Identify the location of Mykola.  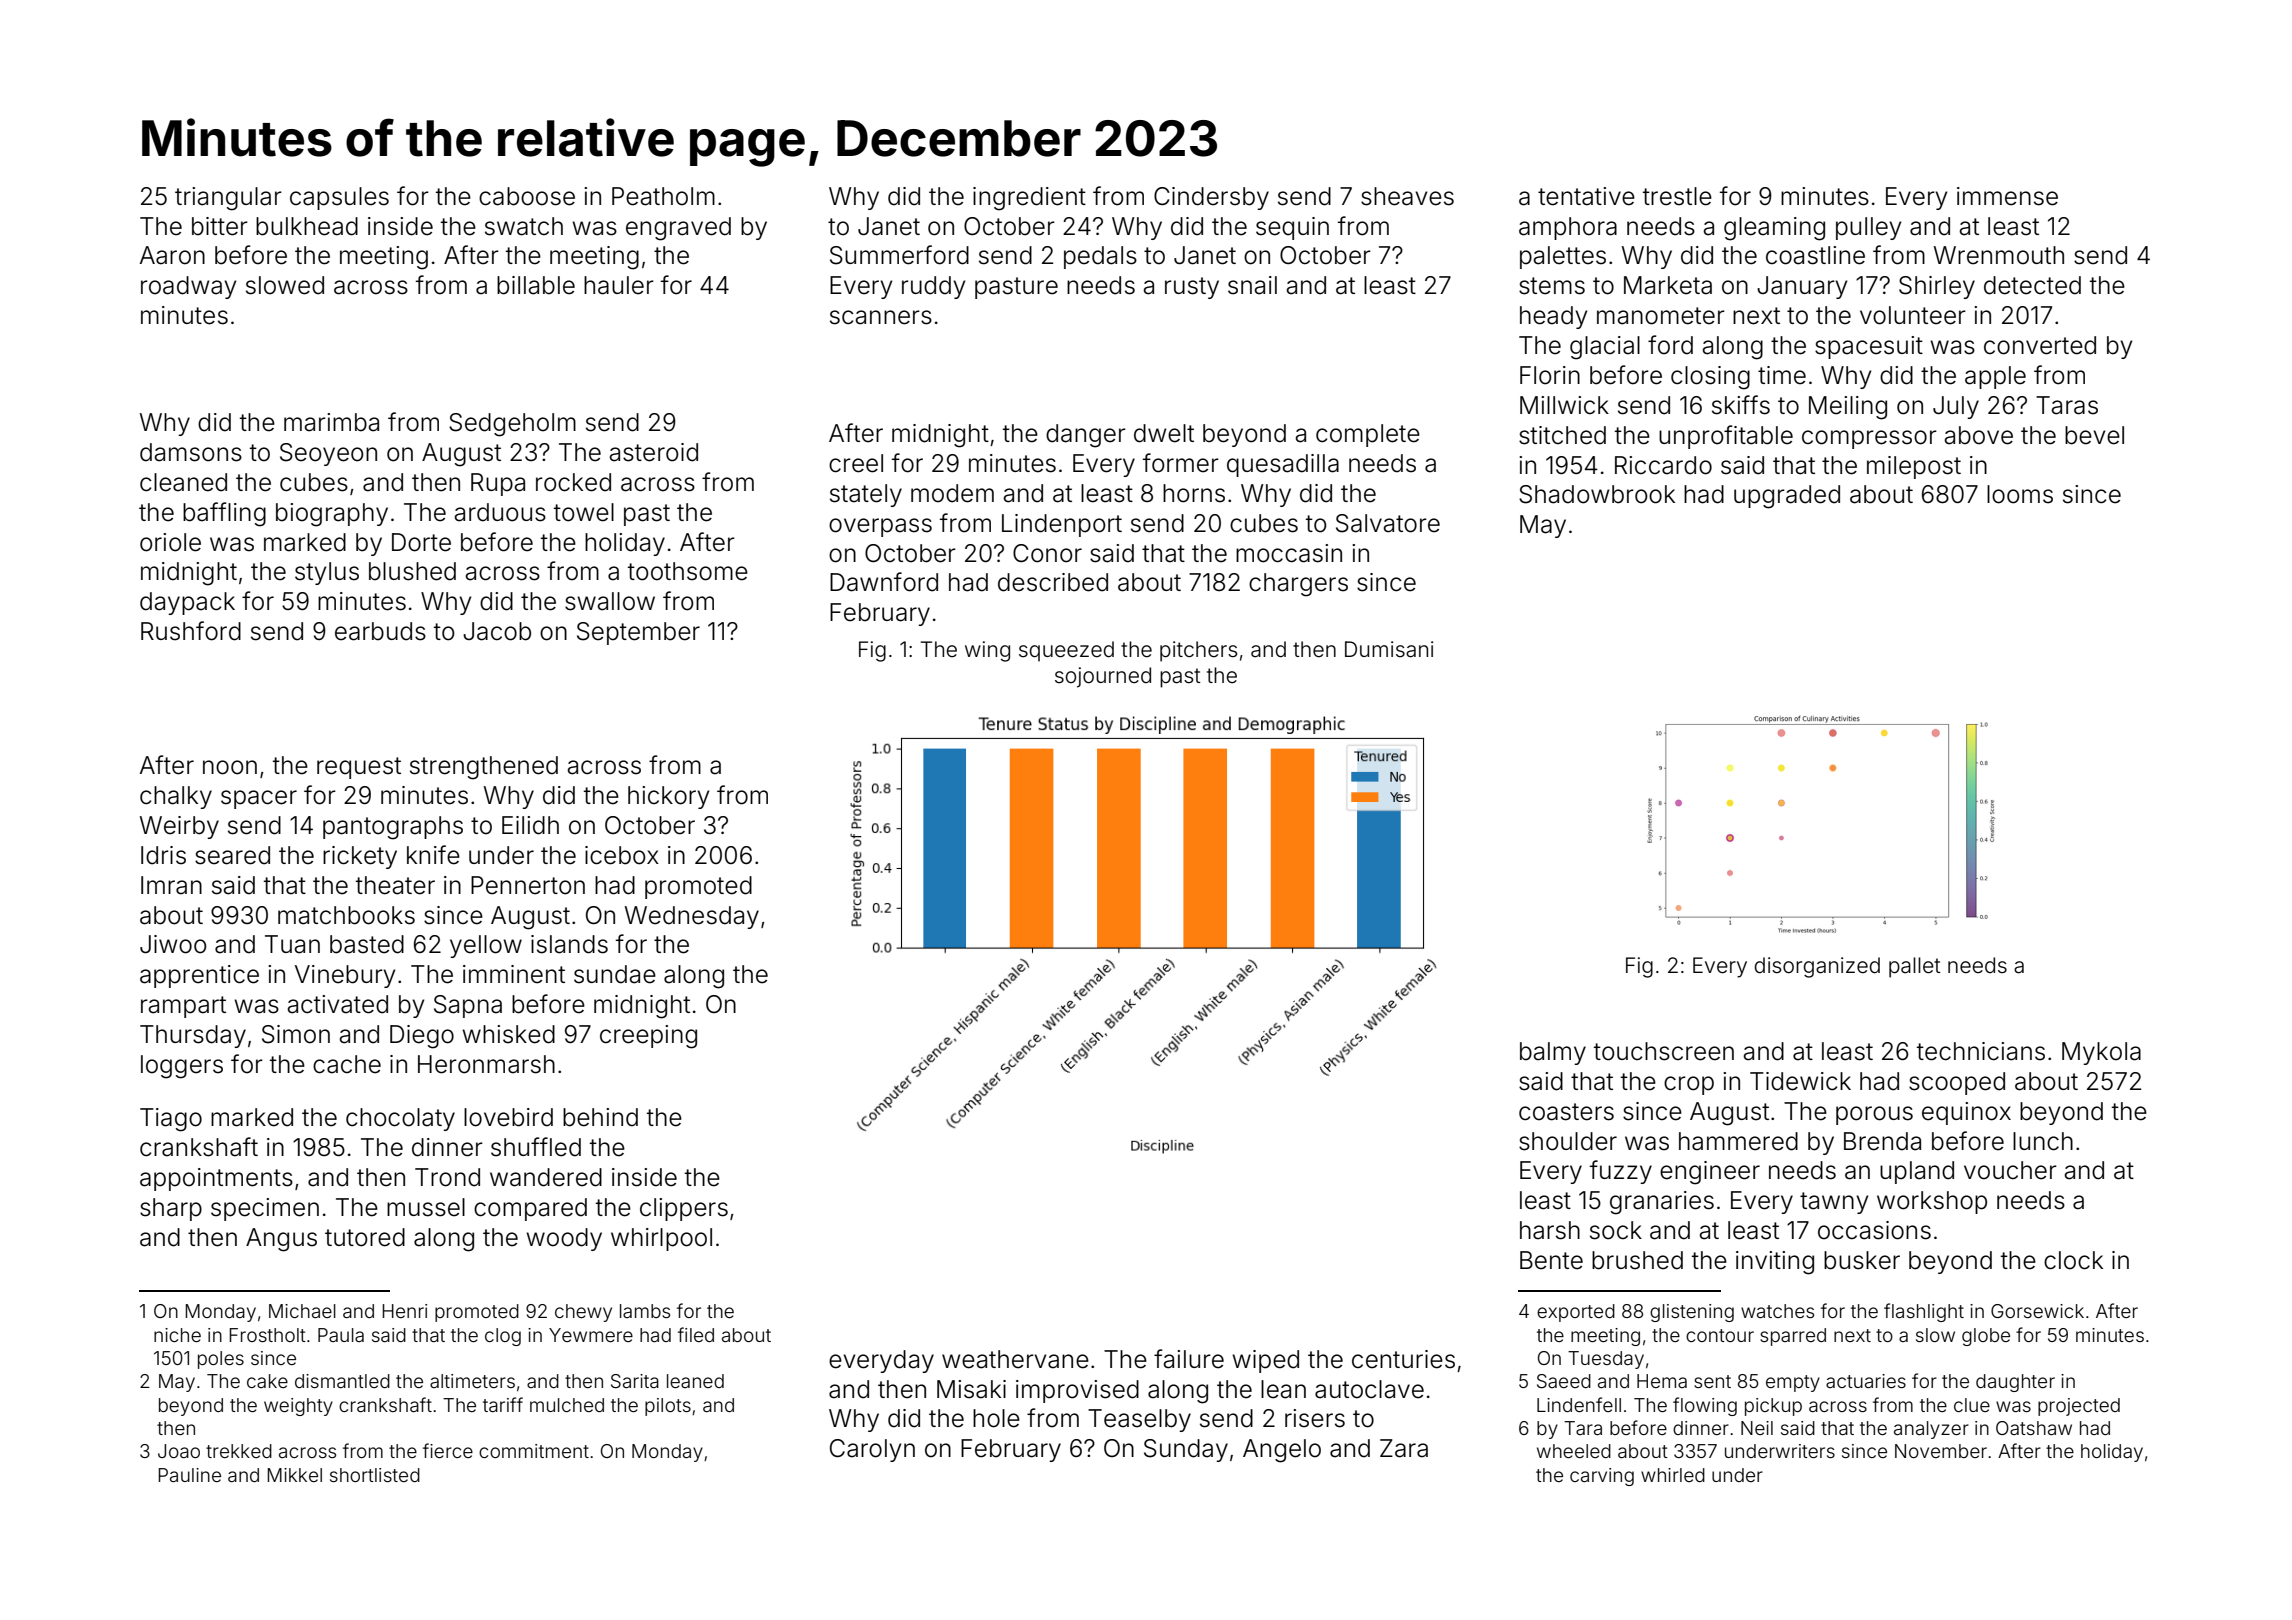
(2101, 1053).
